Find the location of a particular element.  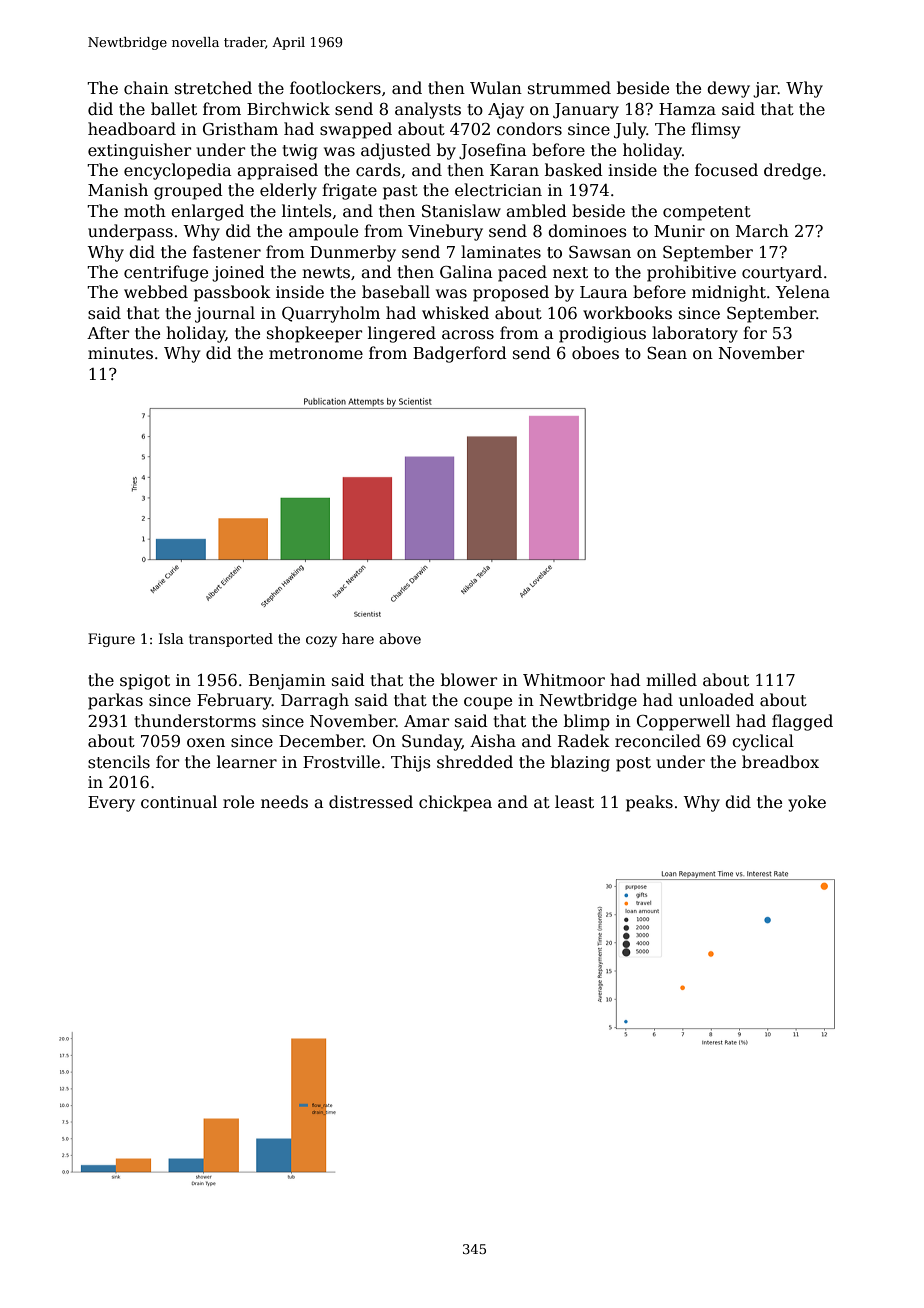

transported is located at coordinates (231, 640).
